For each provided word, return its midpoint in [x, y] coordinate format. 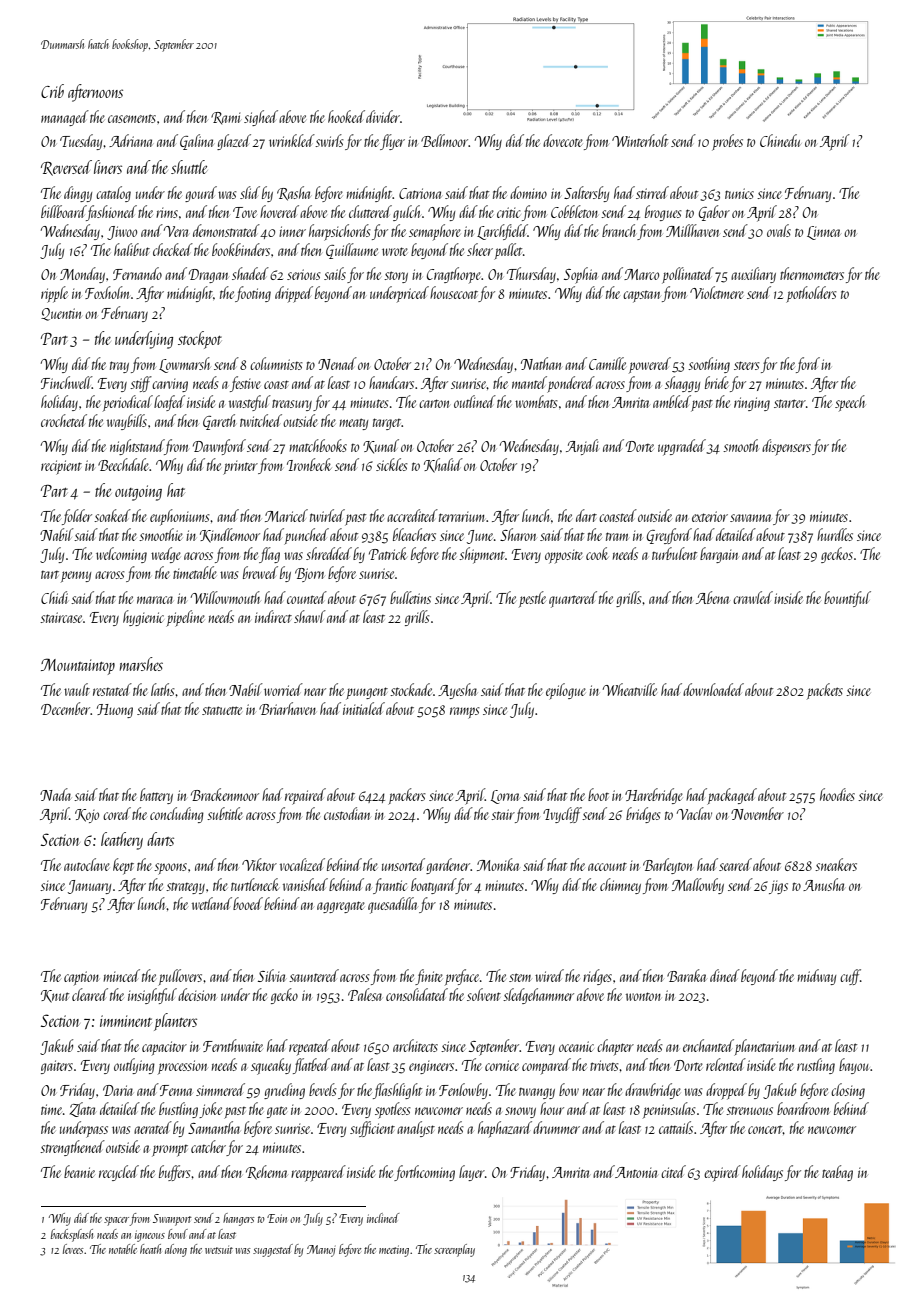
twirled [327, 515]
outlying [134, 1066]
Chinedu [780, 140]
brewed [260, 572]
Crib [52, 91]
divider [383, 116]
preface [462, 977]
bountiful [847, 599]
